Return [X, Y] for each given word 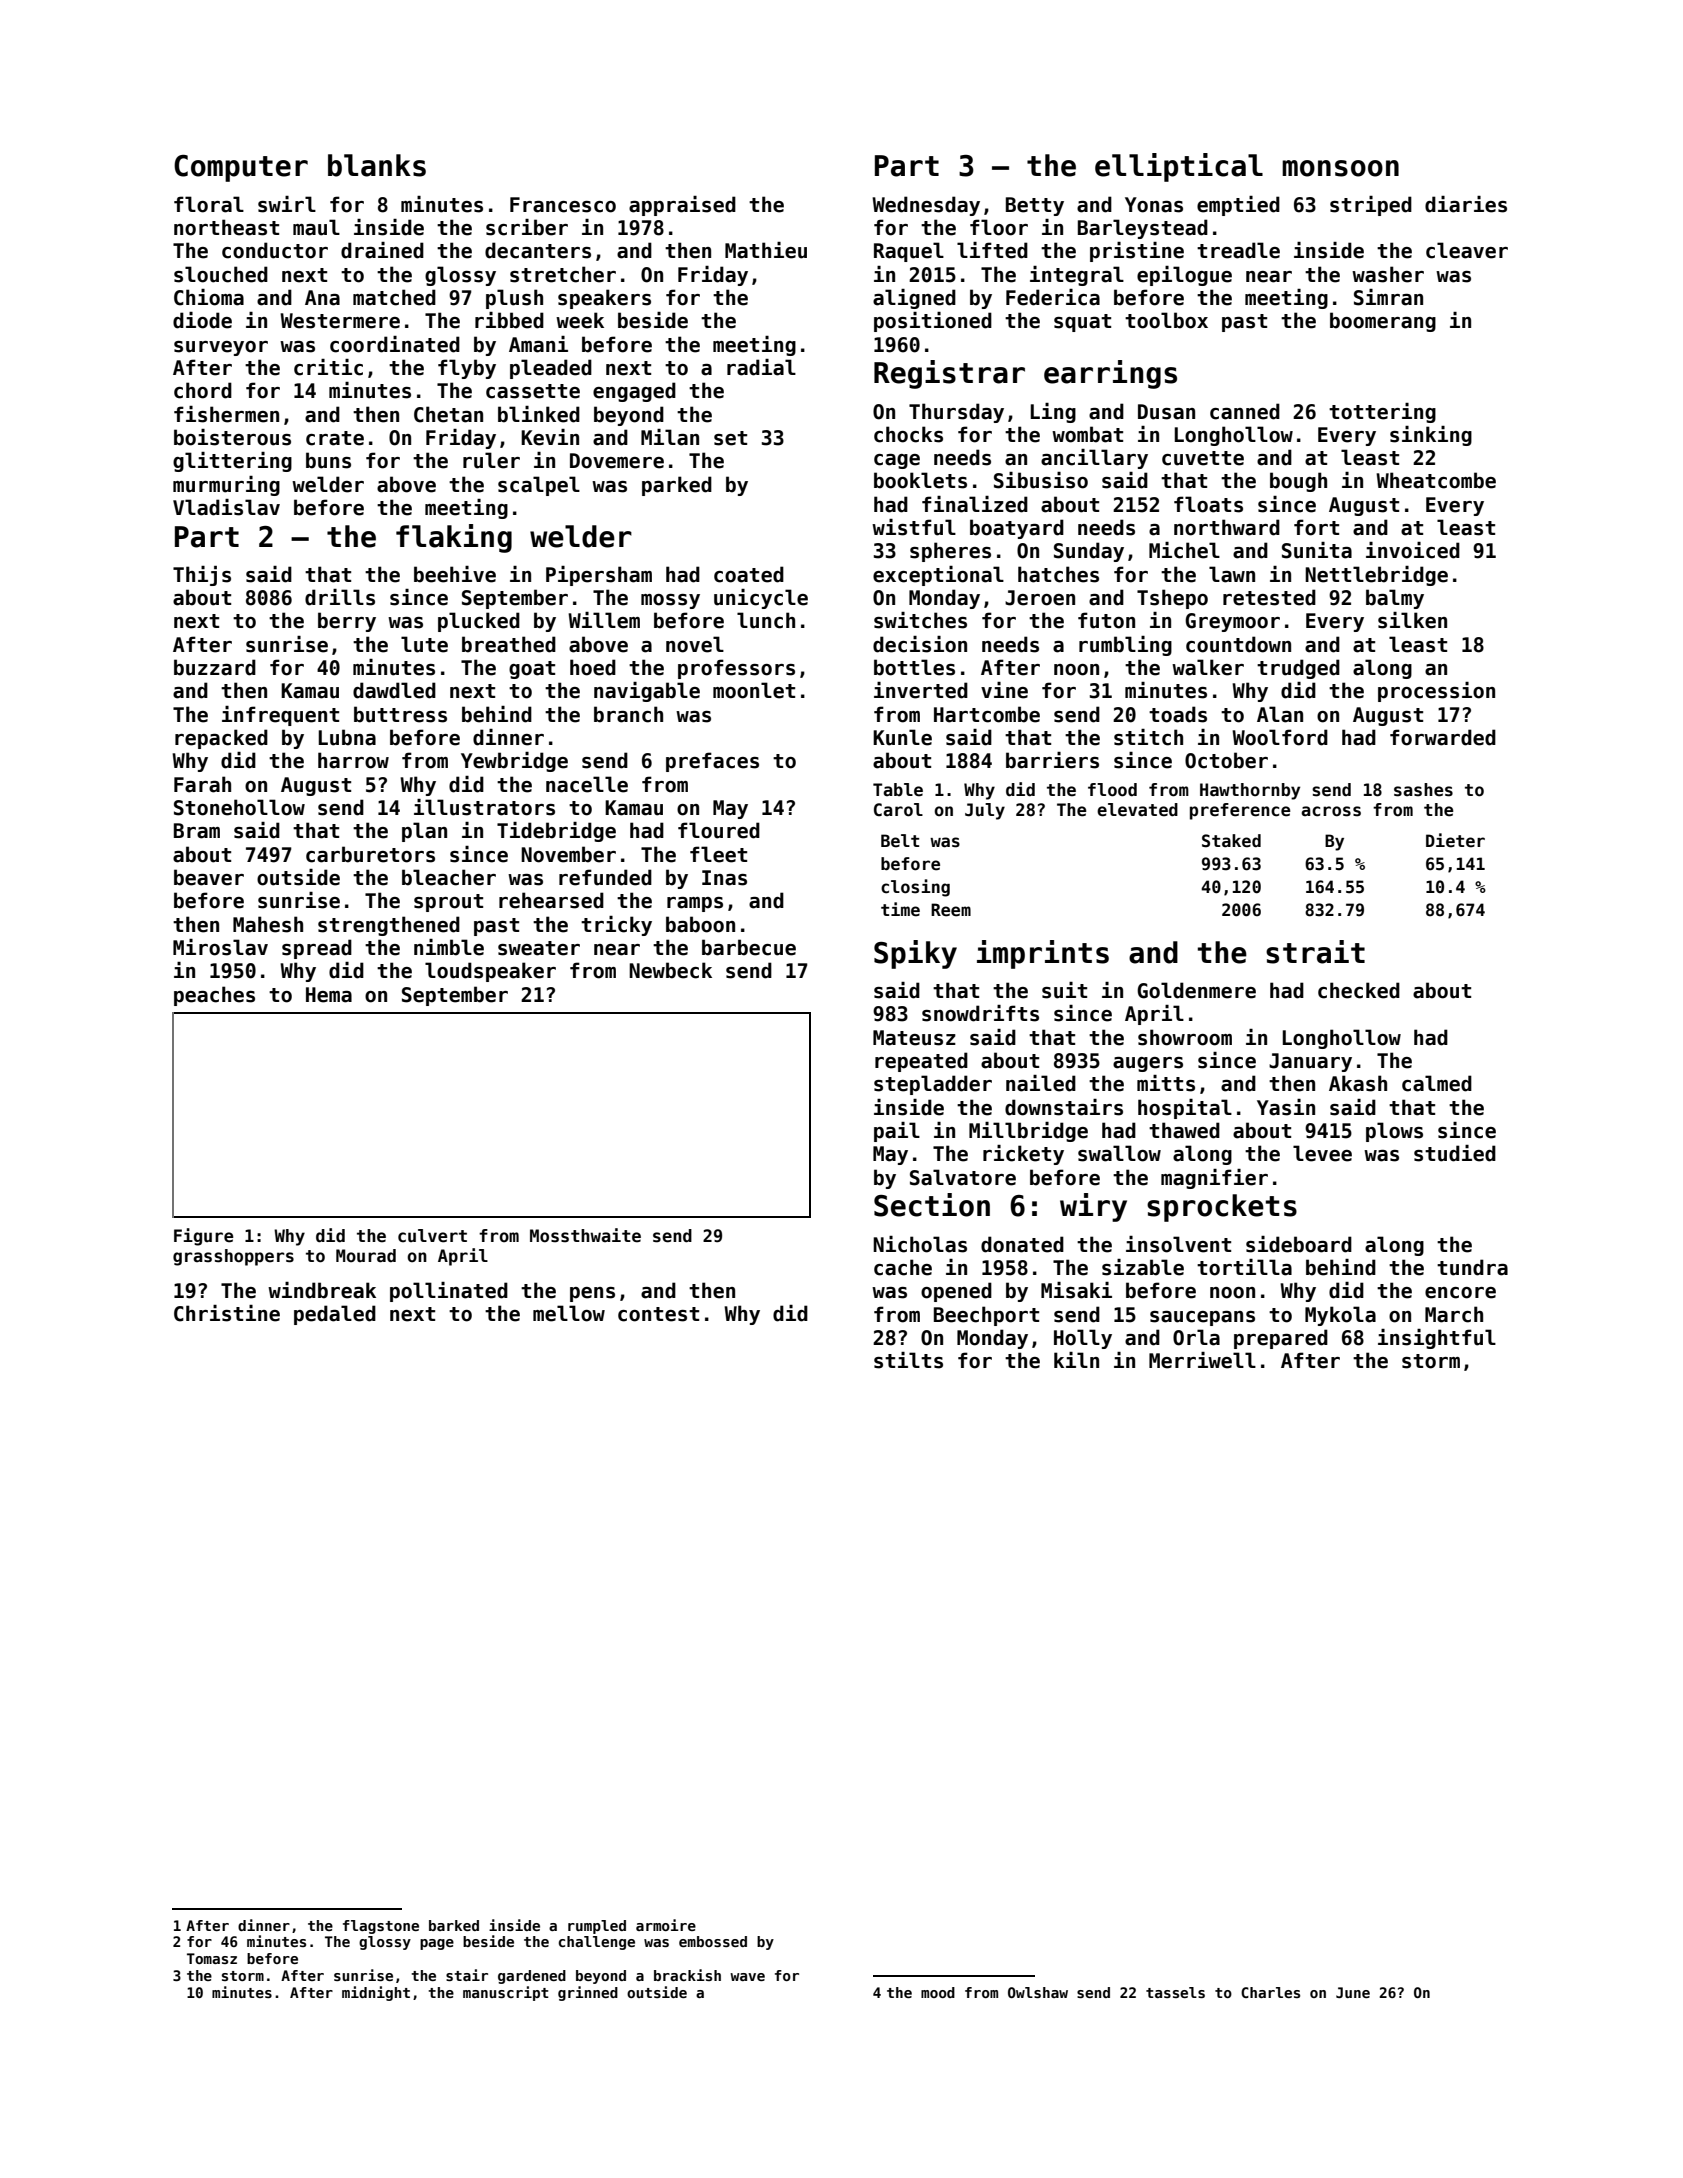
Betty [1035, 206]
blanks [377, 165]
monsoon [1340, 168]
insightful [1437, 1339]
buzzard [215, 667]
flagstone [381, 1927]
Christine [227, 1313]
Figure [204, 1237]
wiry [1093, 1207]
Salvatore [963, 1177]
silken [1412, 620]
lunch [766, 620]
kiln [1076, 1360]
